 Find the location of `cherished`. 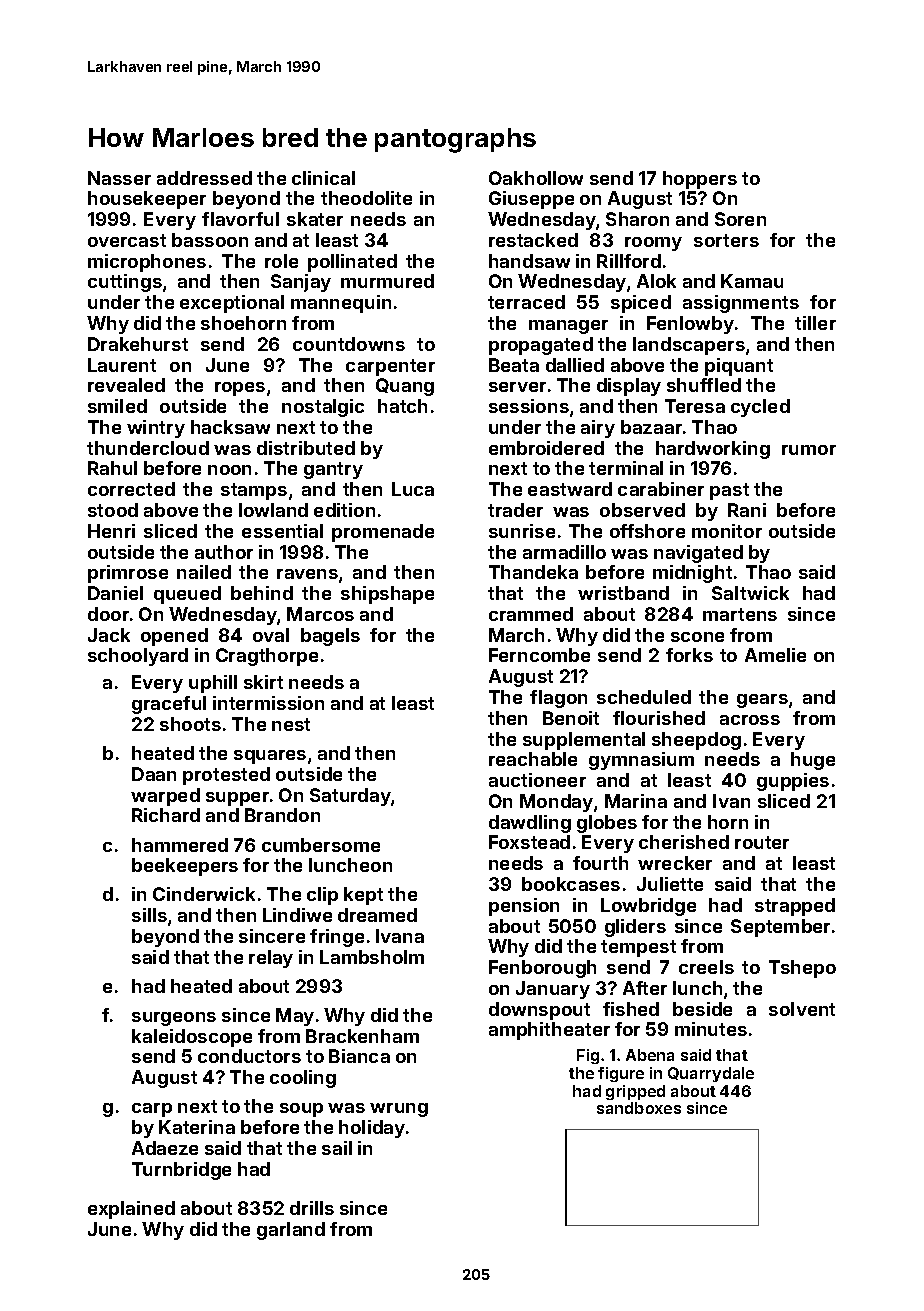

cherished is located at coordinates (684, 842).
